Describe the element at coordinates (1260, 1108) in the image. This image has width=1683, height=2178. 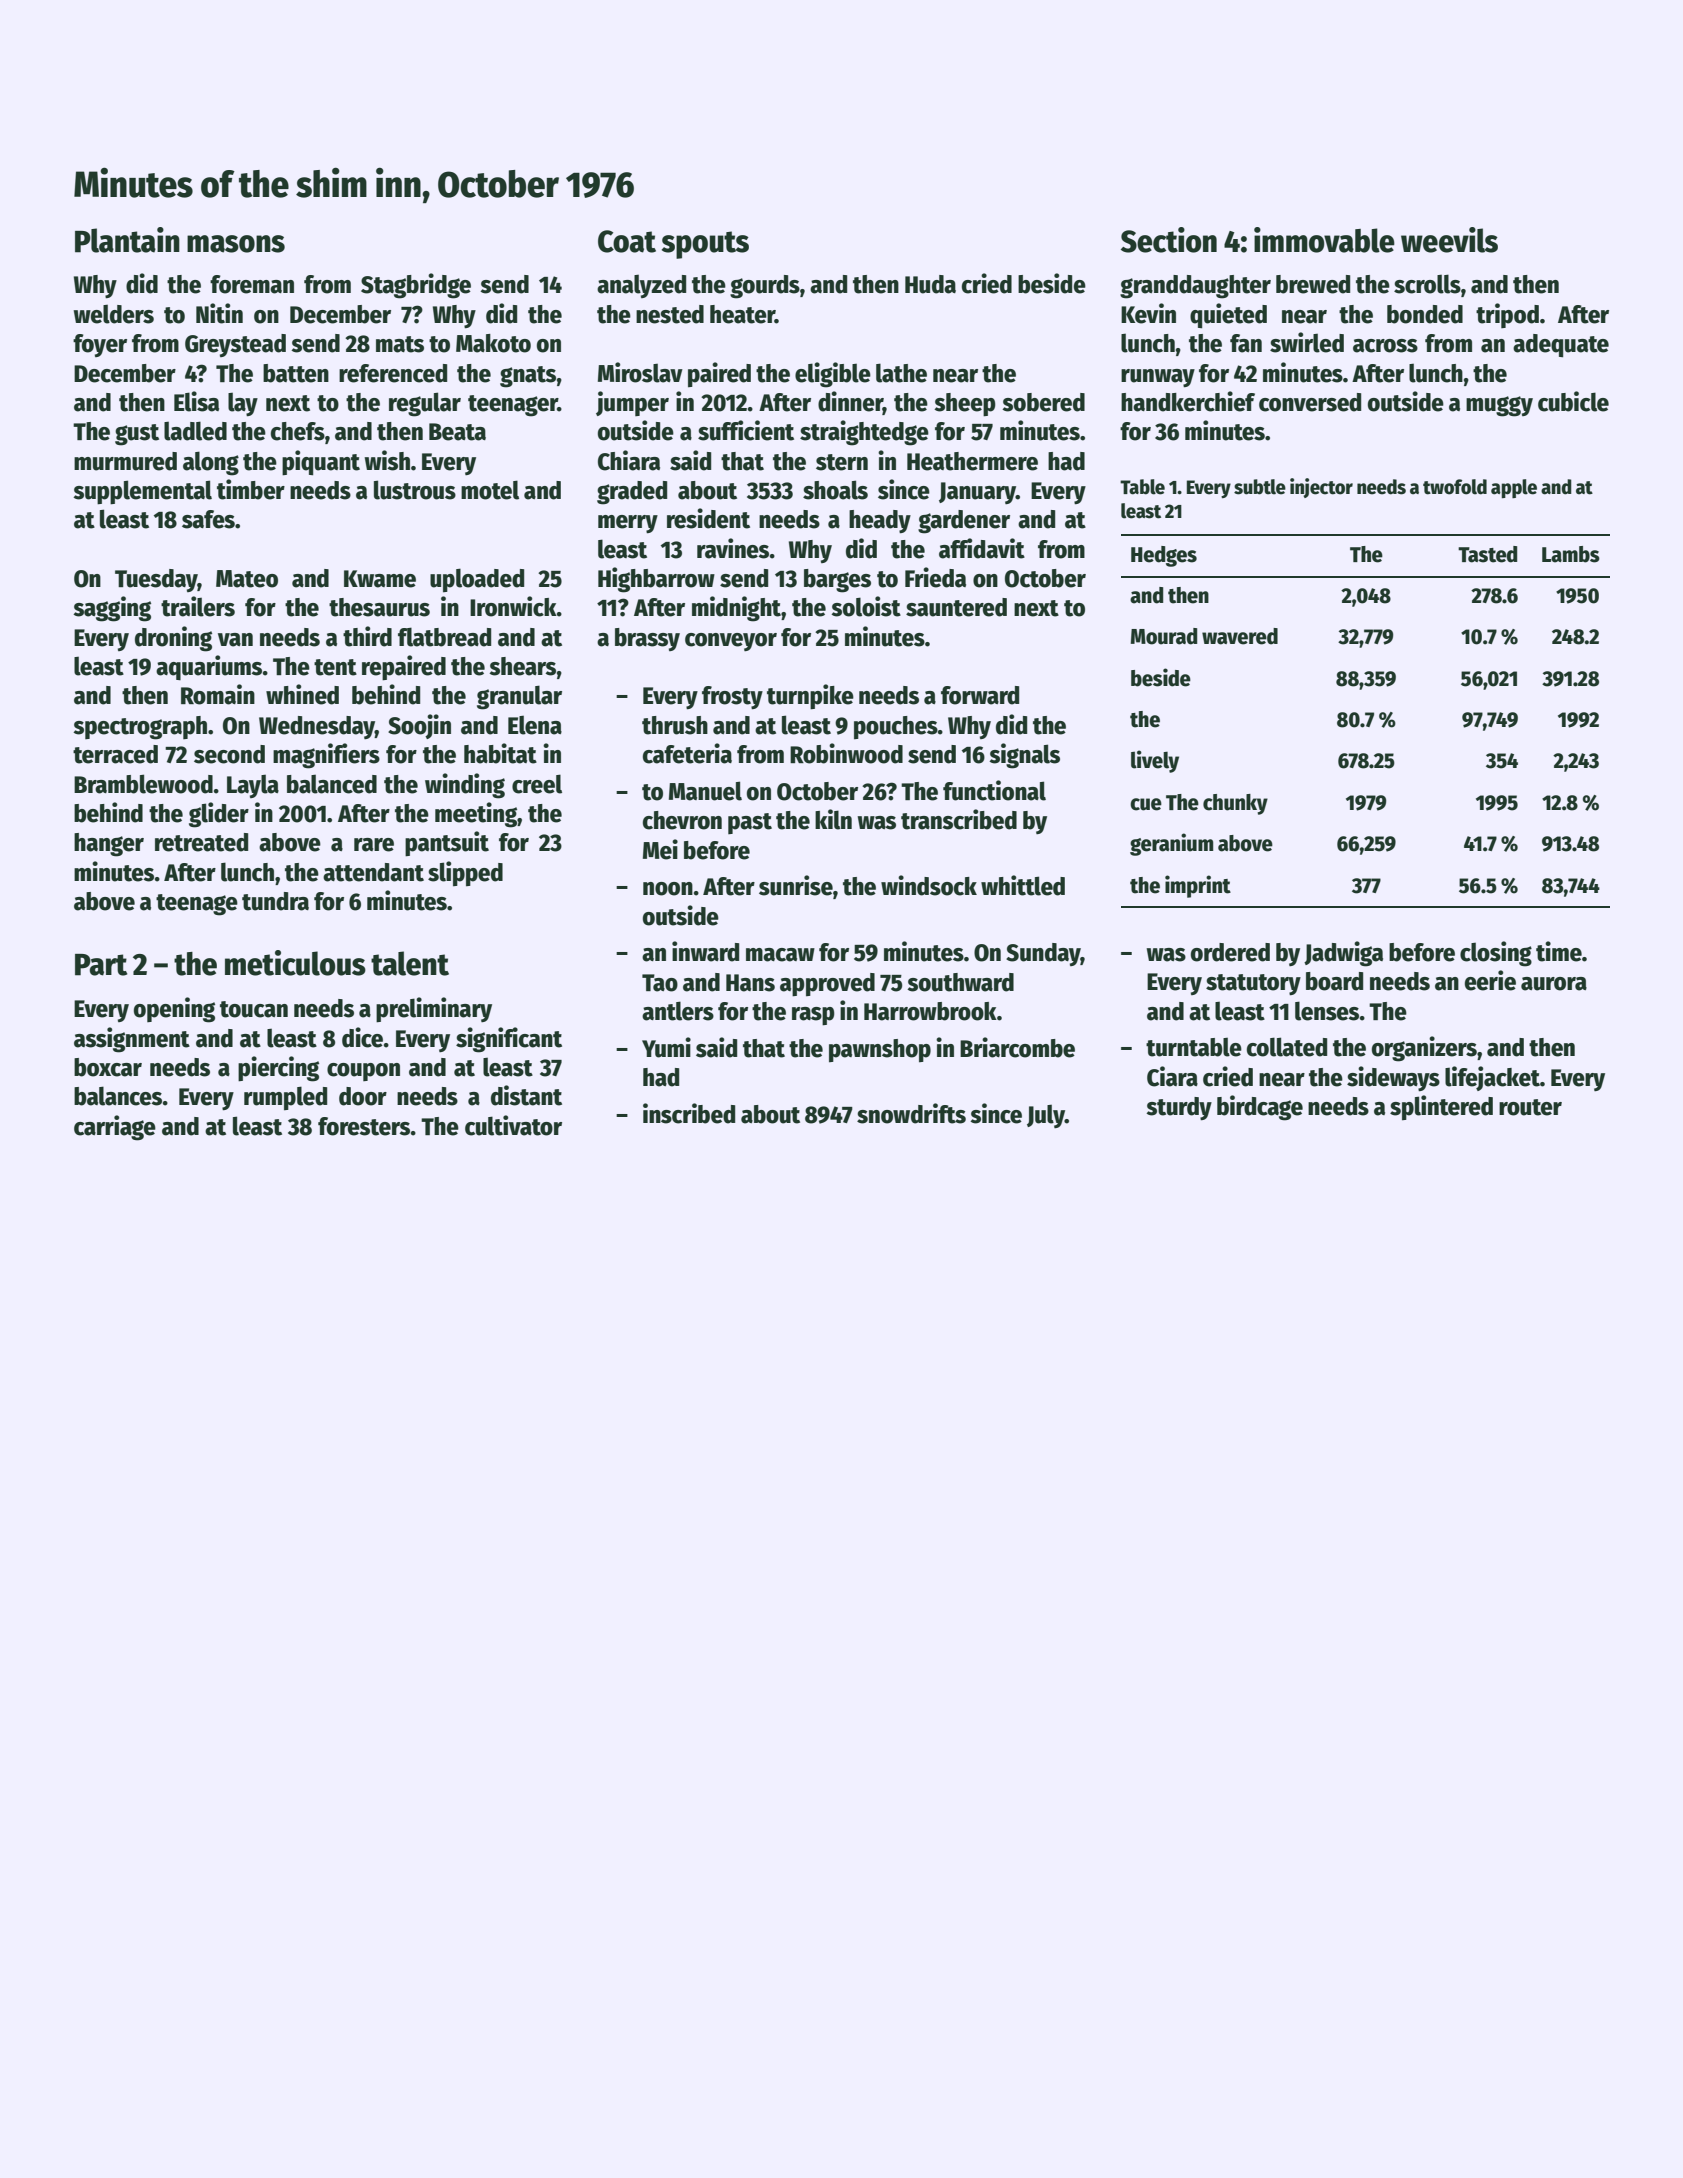
I see `birdcage` at that location.
